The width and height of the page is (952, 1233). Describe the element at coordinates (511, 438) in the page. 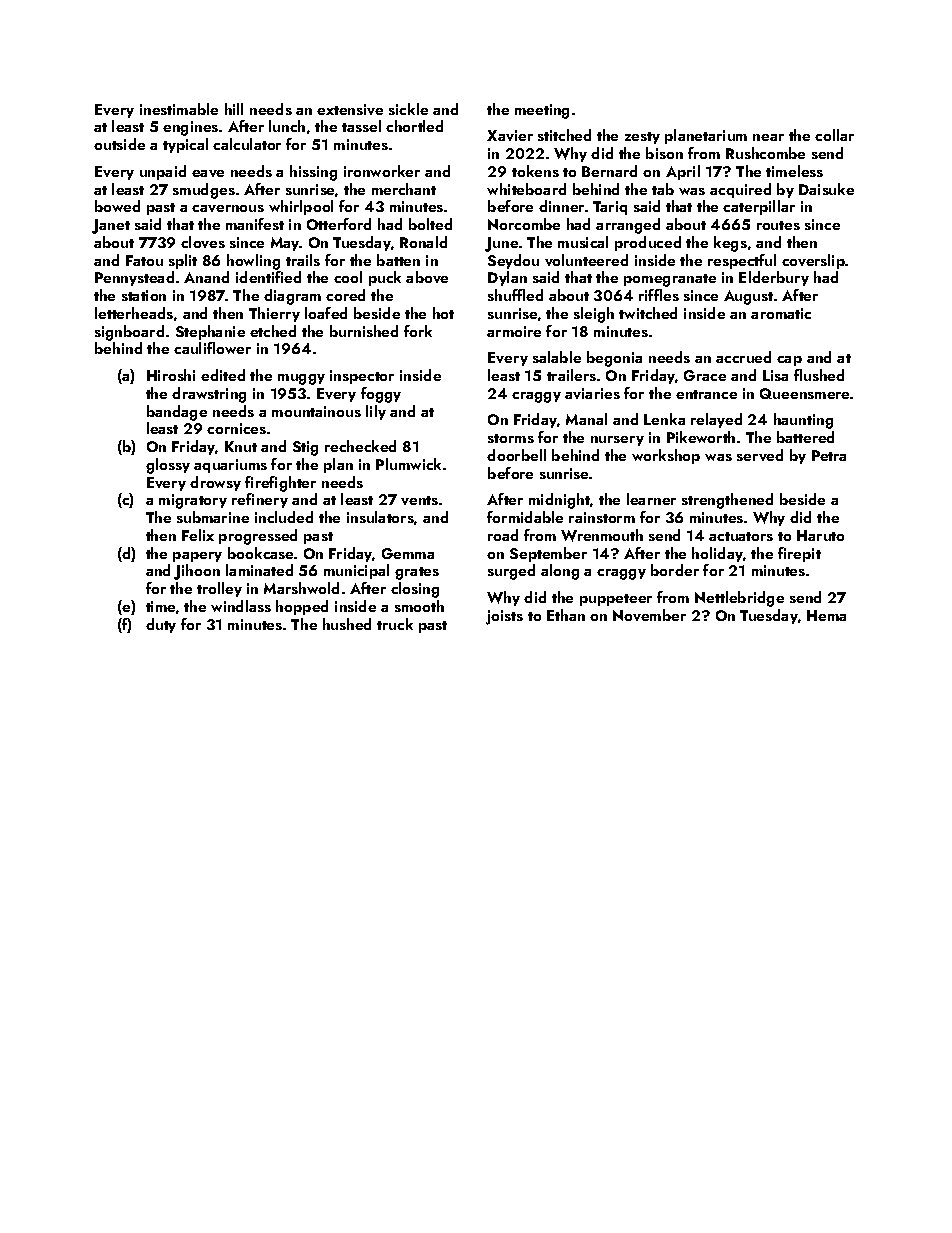

I see `storms` at that location.
